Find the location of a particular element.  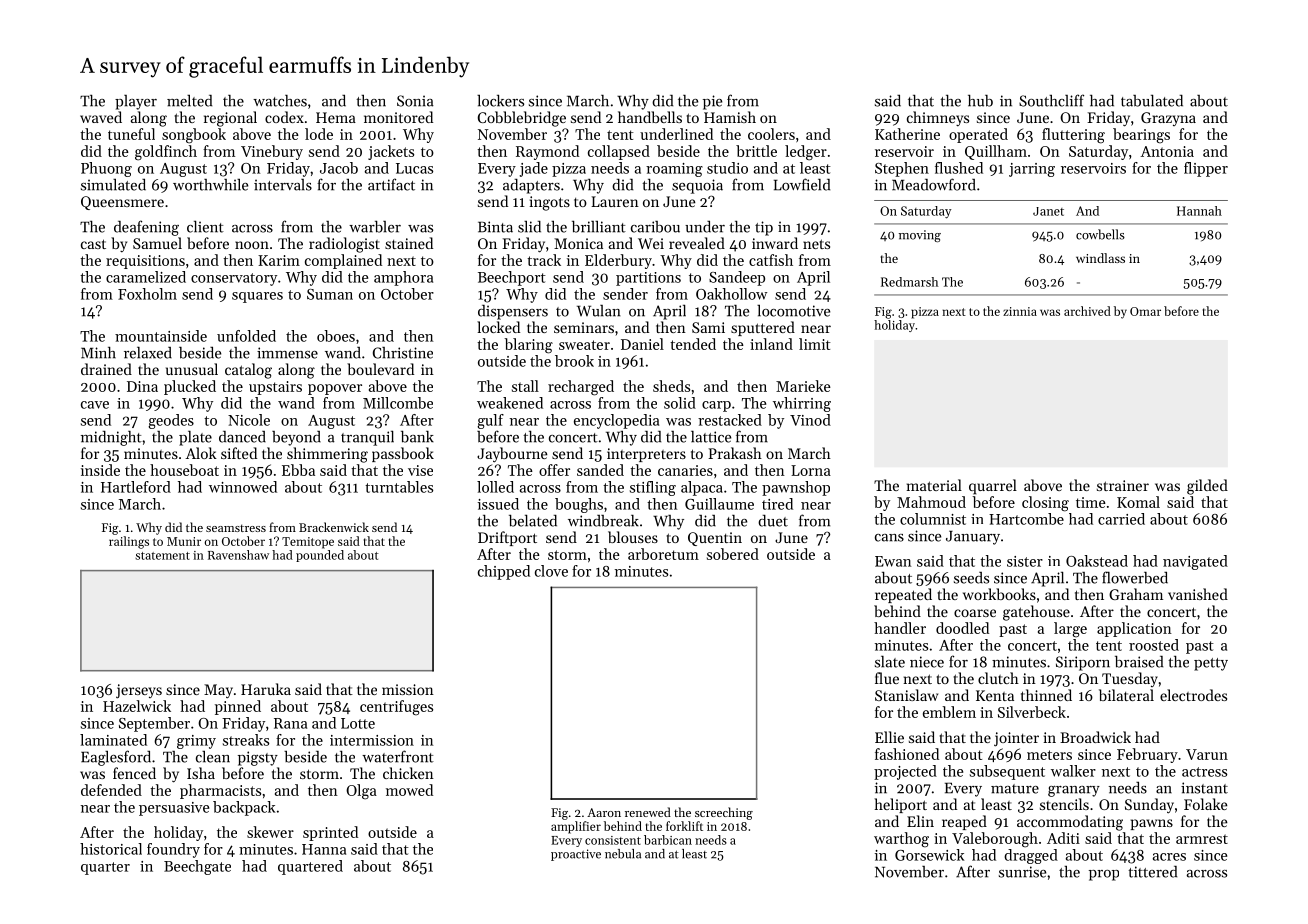

Jacob is located at coordinates (339, 168).
